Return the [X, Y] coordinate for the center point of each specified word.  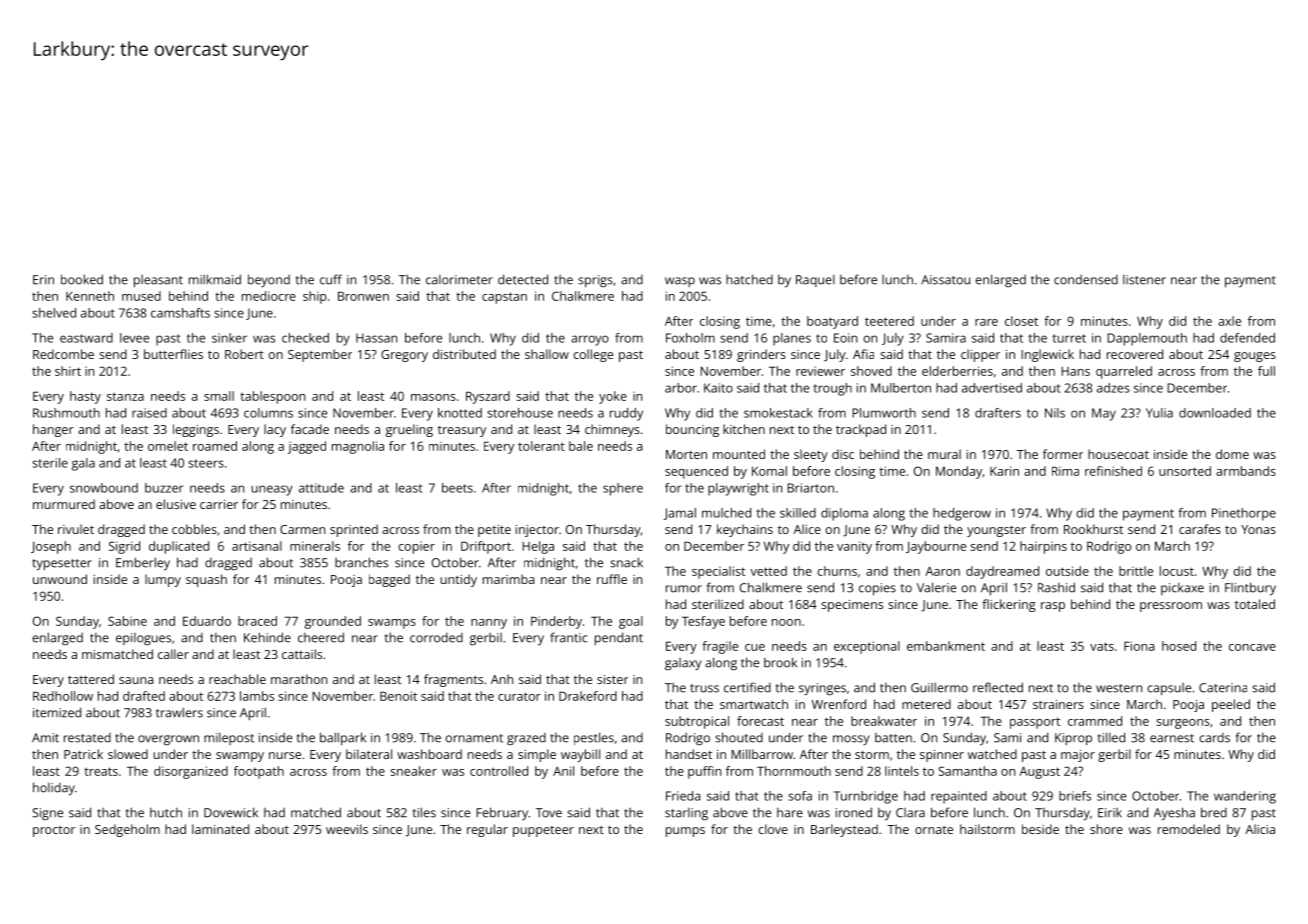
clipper [980, 355]
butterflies [173, 354]
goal [631, 622]
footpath [259, 772]
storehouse [520, 413]
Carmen [302, 529]
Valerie [936, 587]
